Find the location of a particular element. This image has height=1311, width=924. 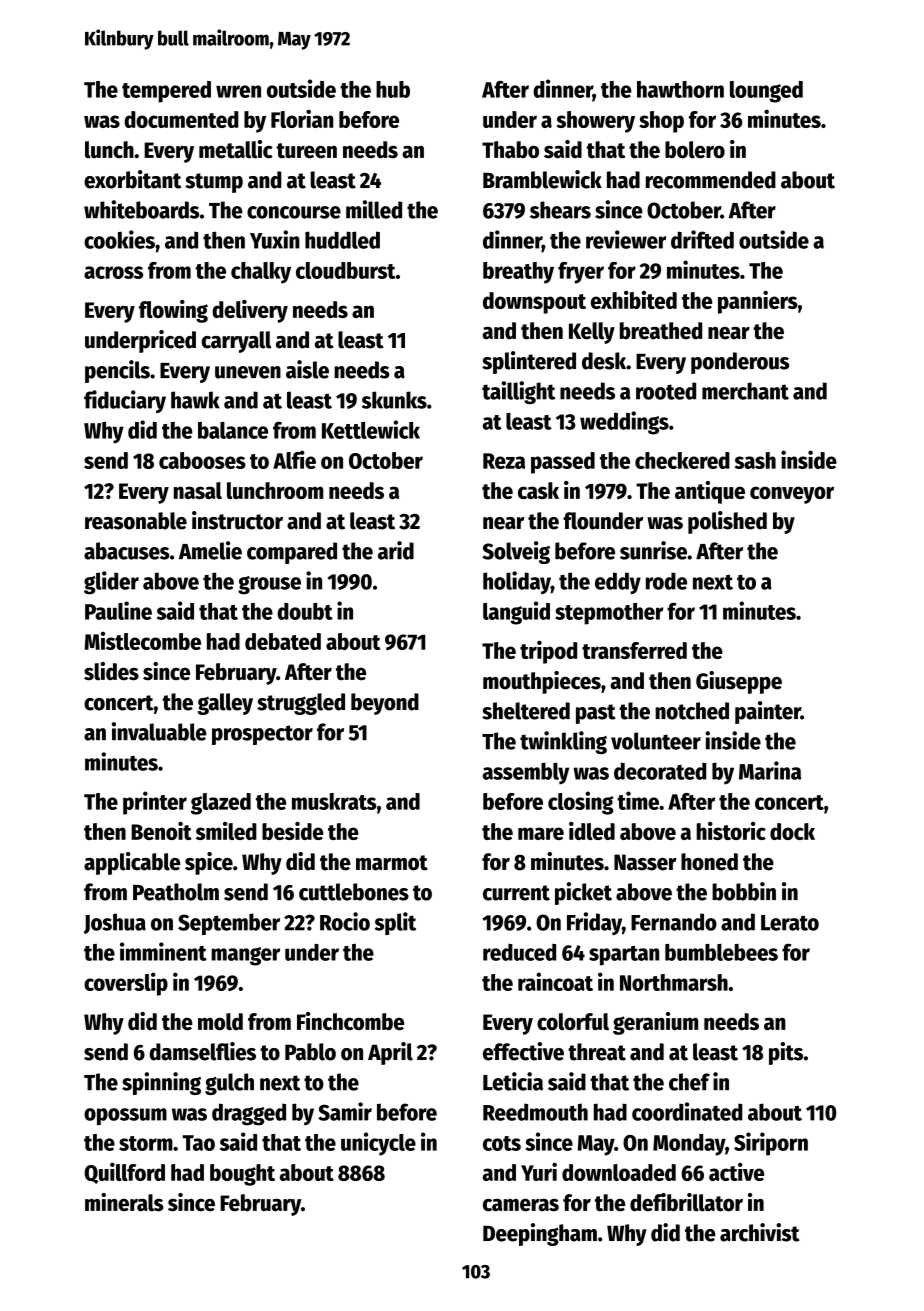

hub is located at coordinates (393, 89).
